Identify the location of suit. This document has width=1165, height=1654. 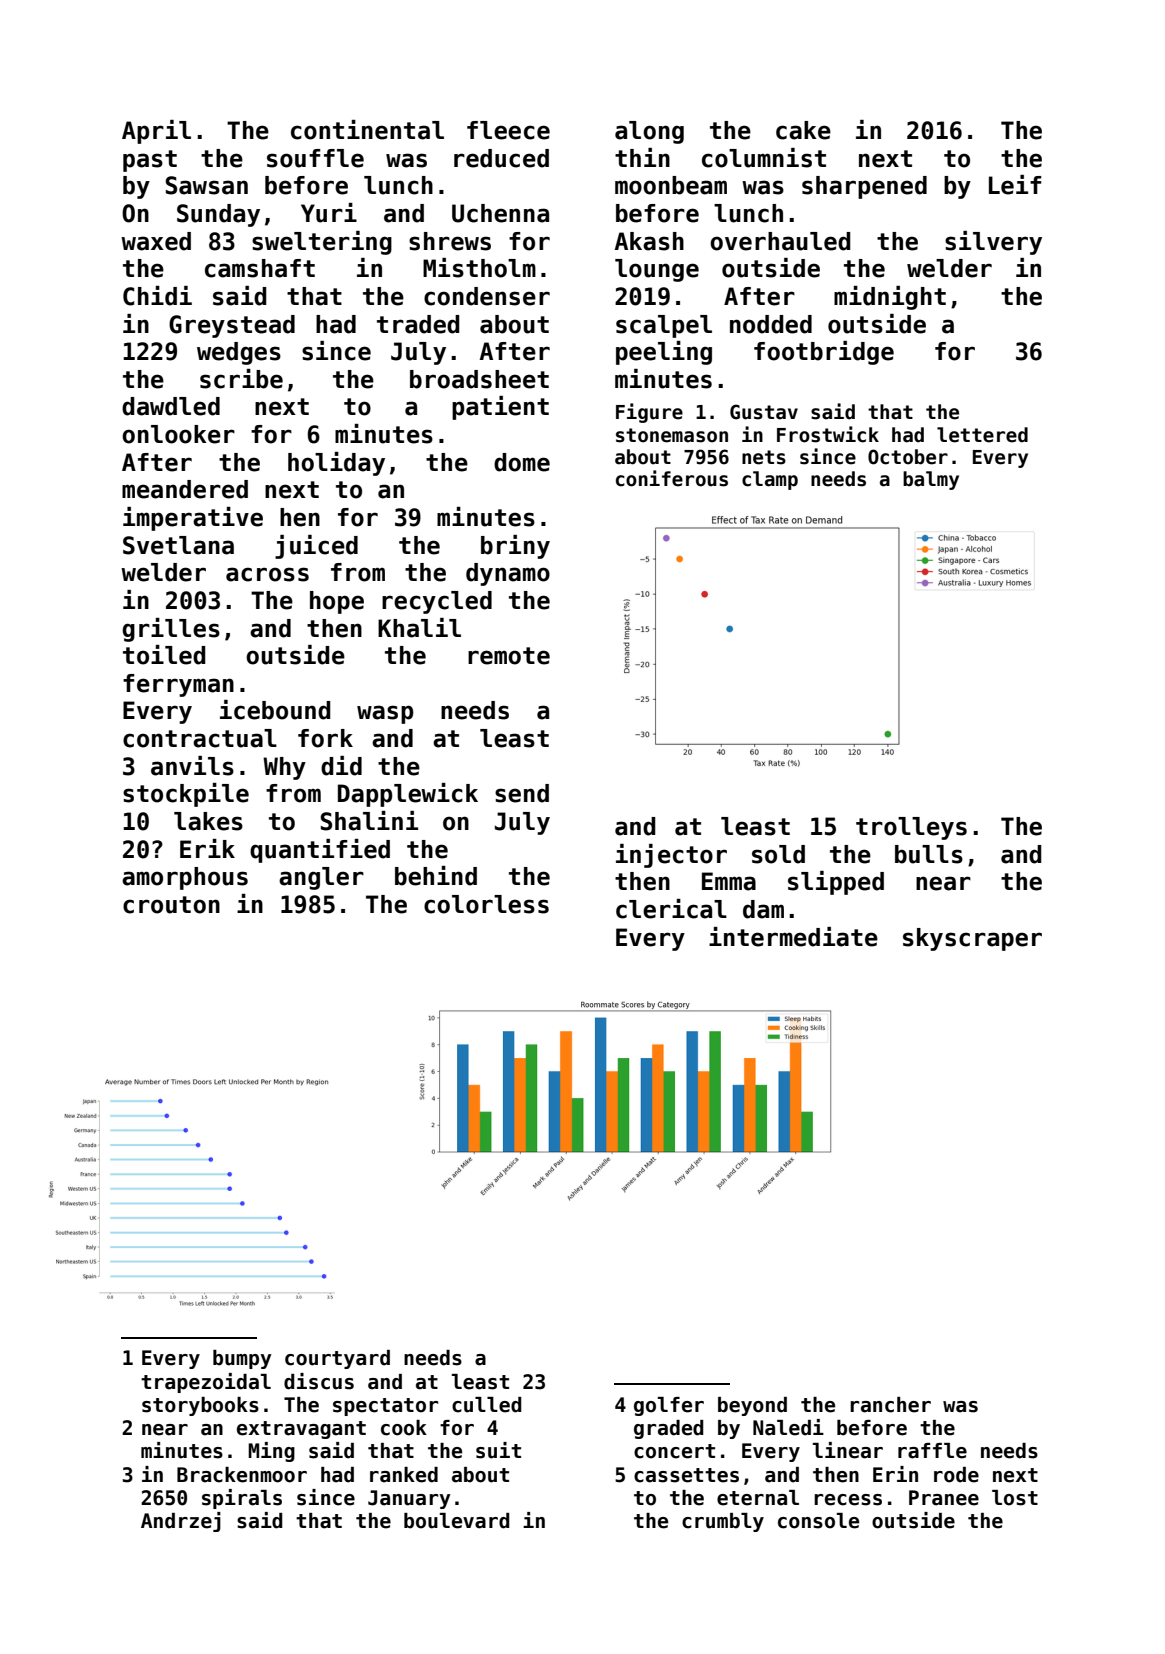
(498, 1450).
